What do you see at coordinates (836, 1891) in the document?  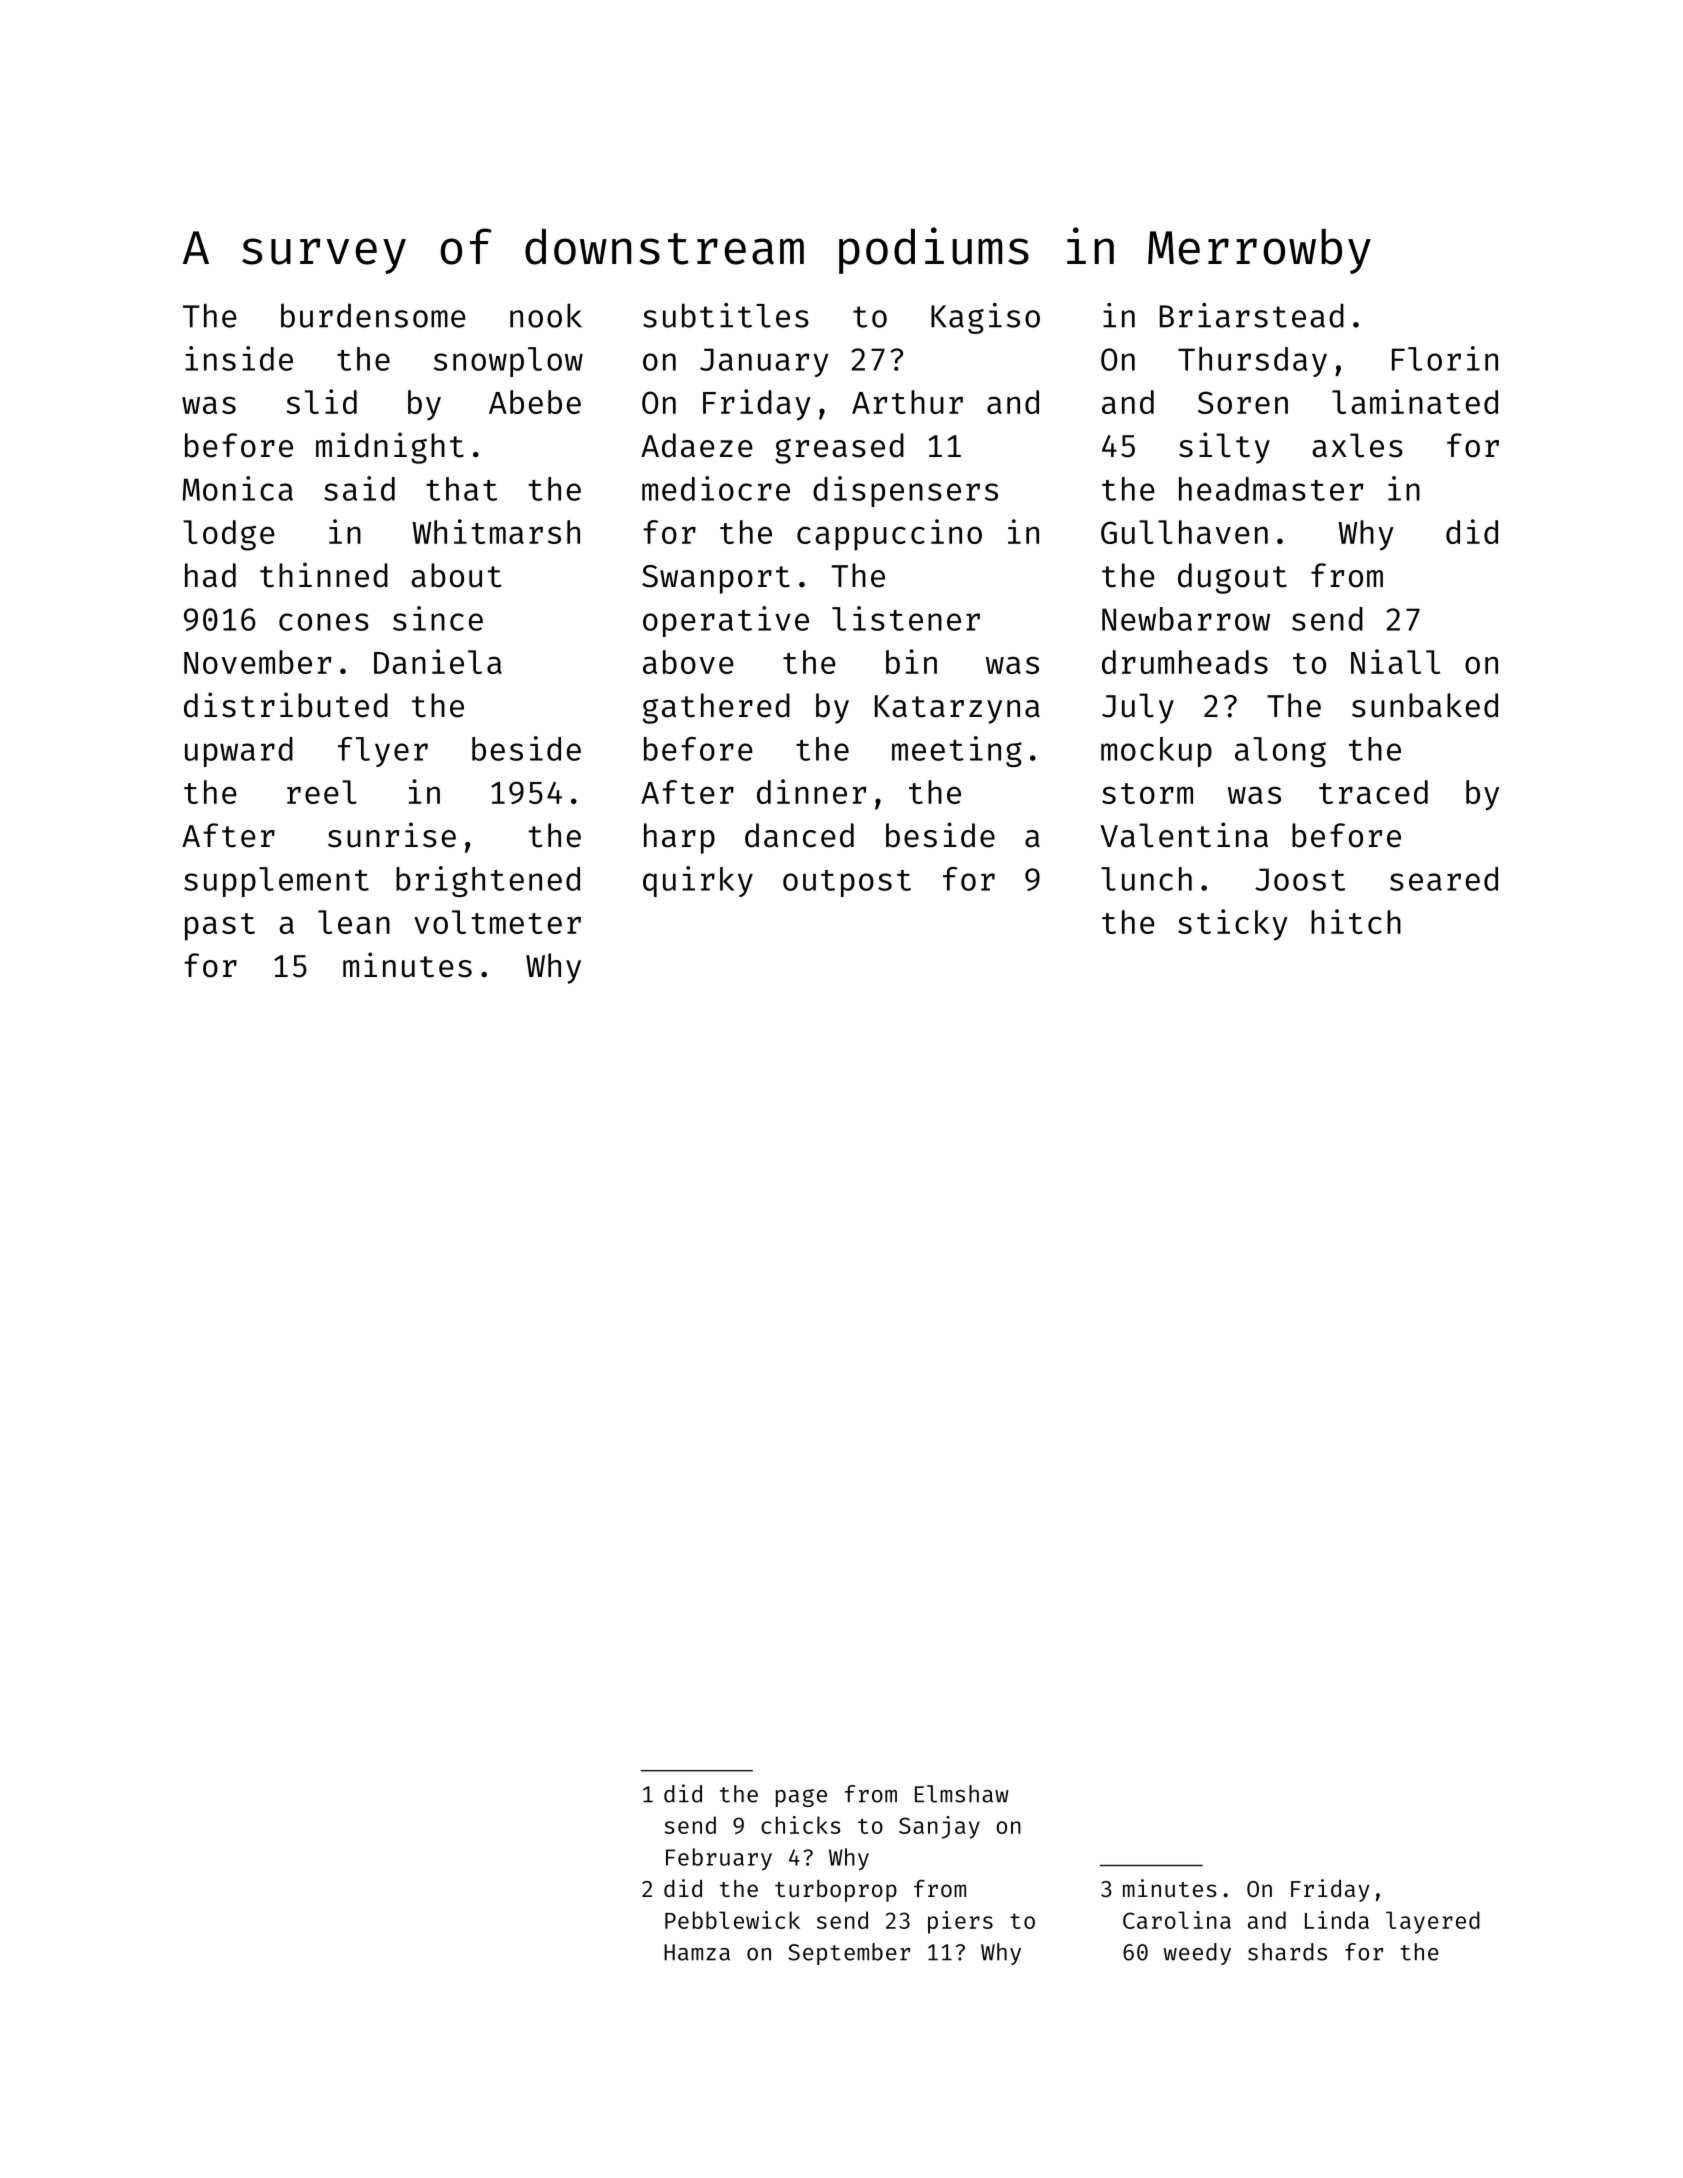 I see `turboprop` at bounding box center [836, 1891].
